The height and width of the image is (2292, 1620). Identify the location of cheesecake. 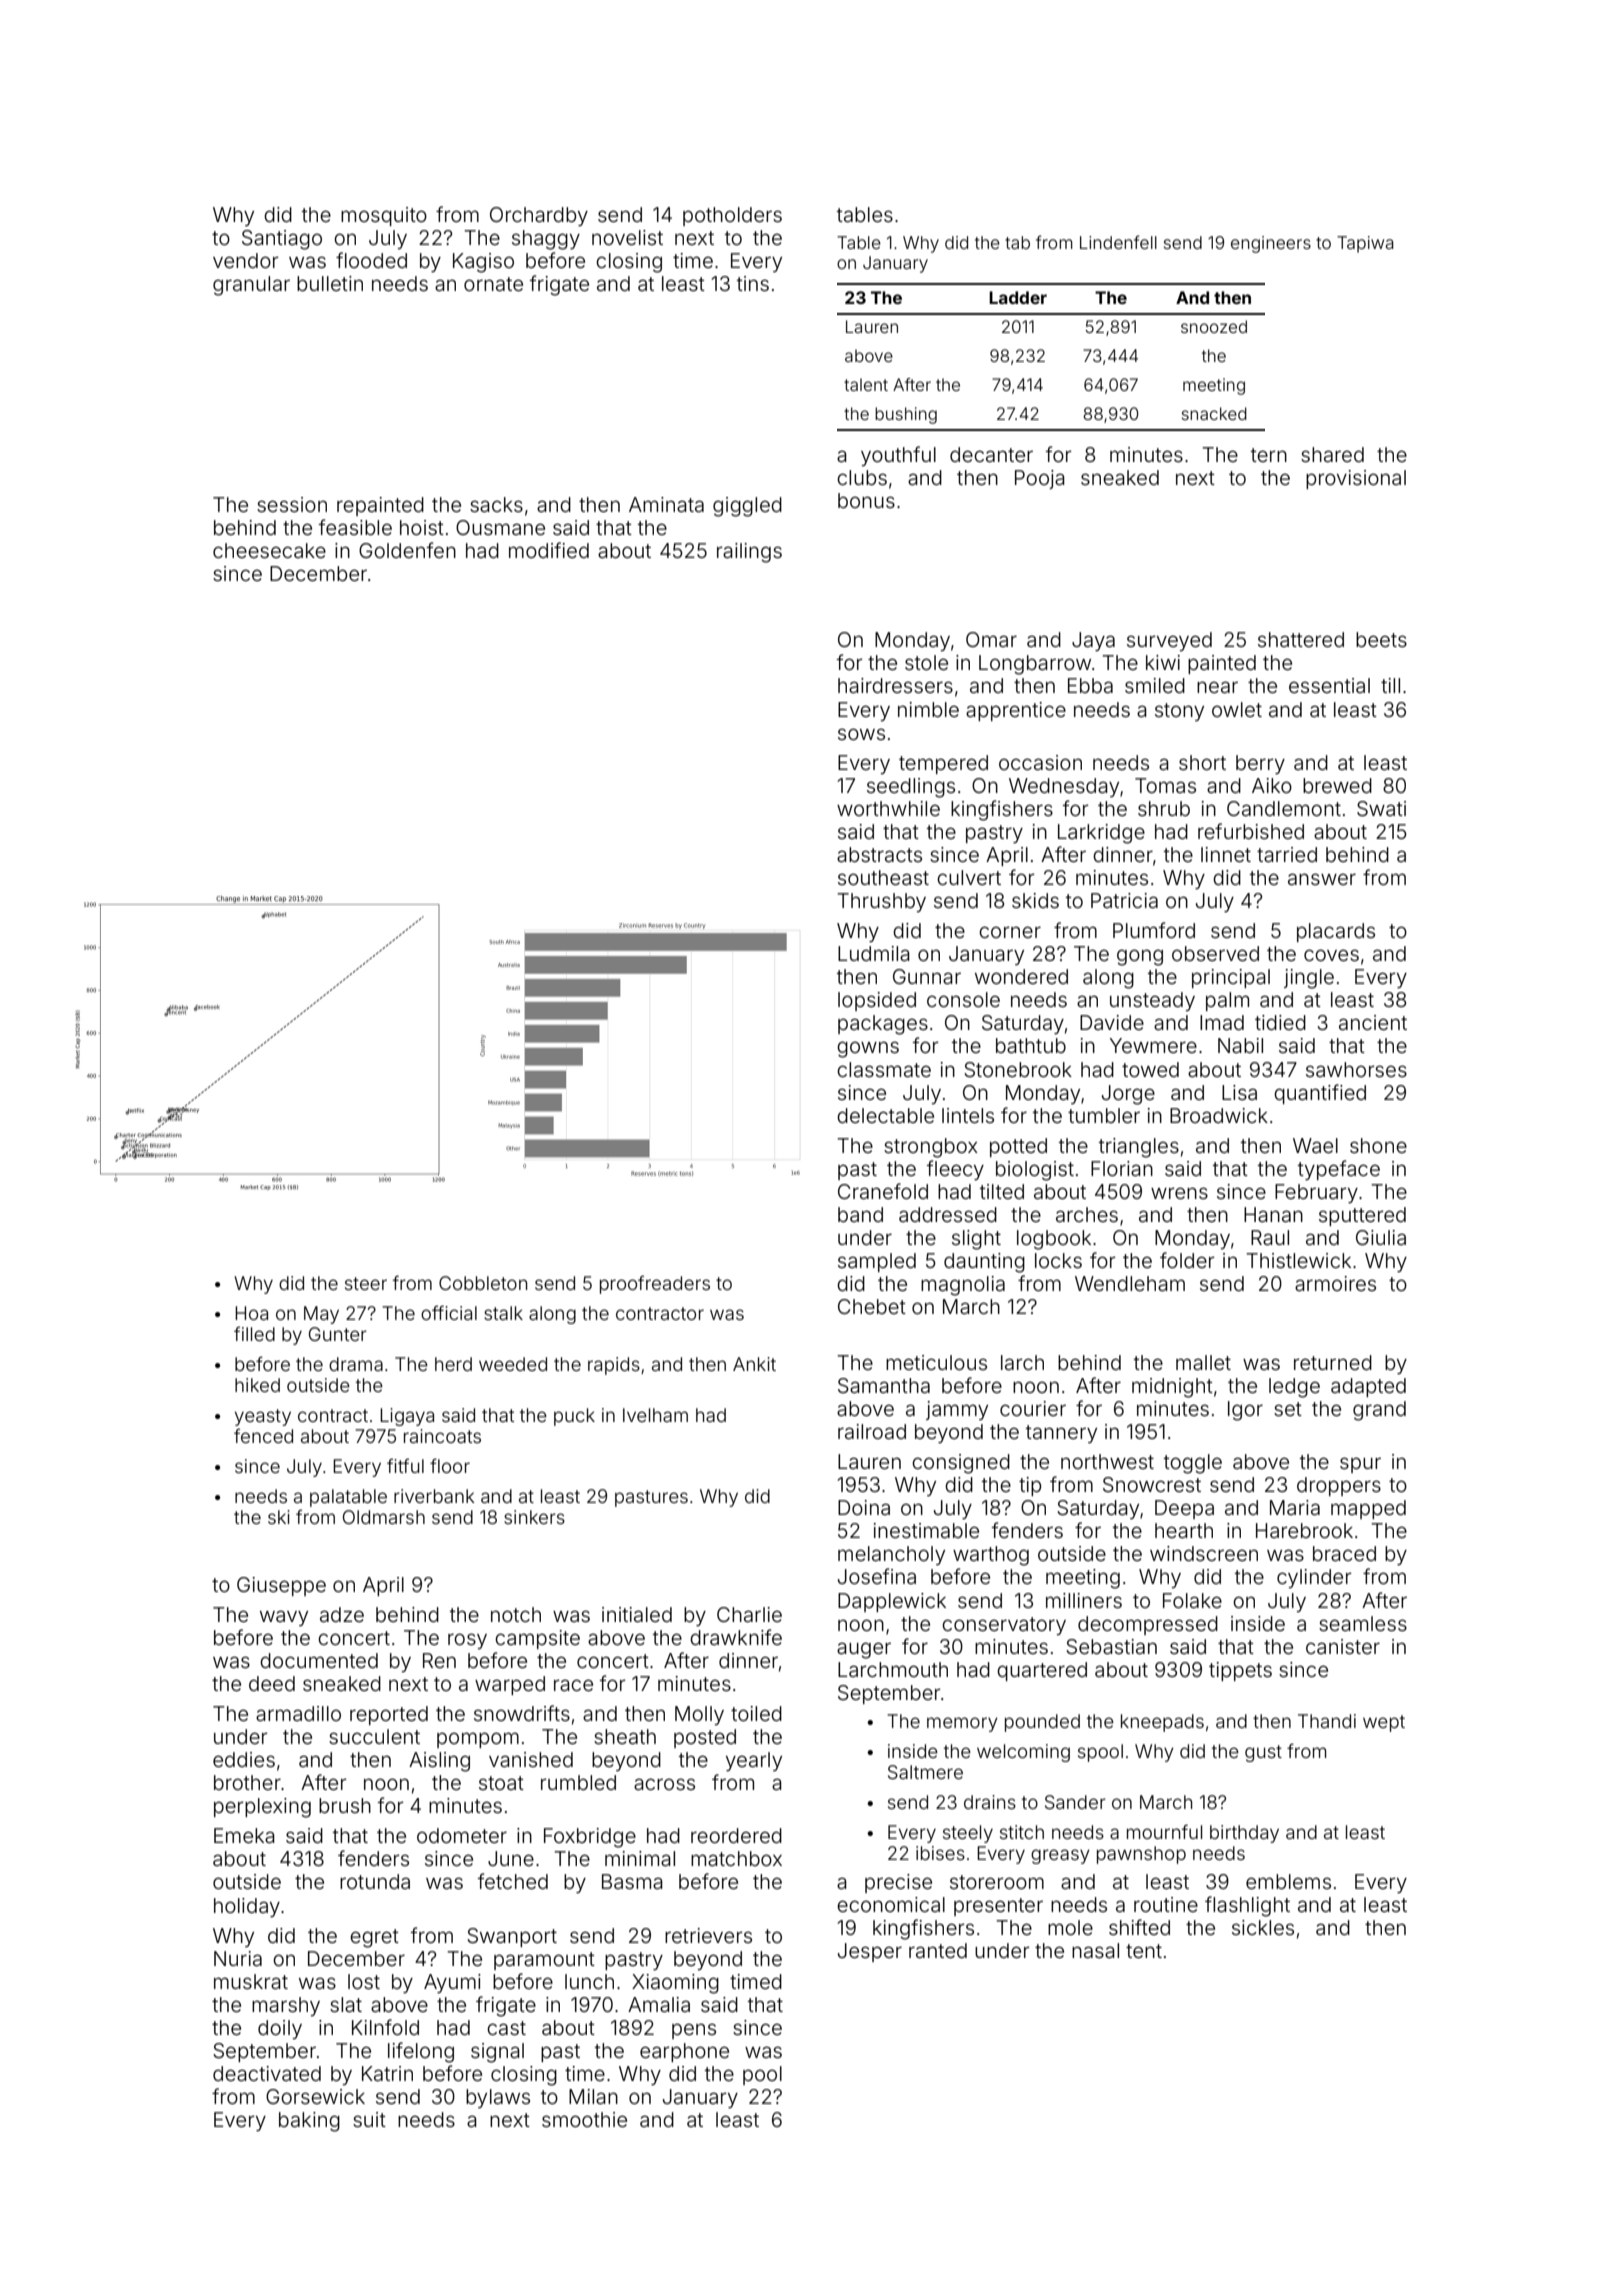
(269, 550).
